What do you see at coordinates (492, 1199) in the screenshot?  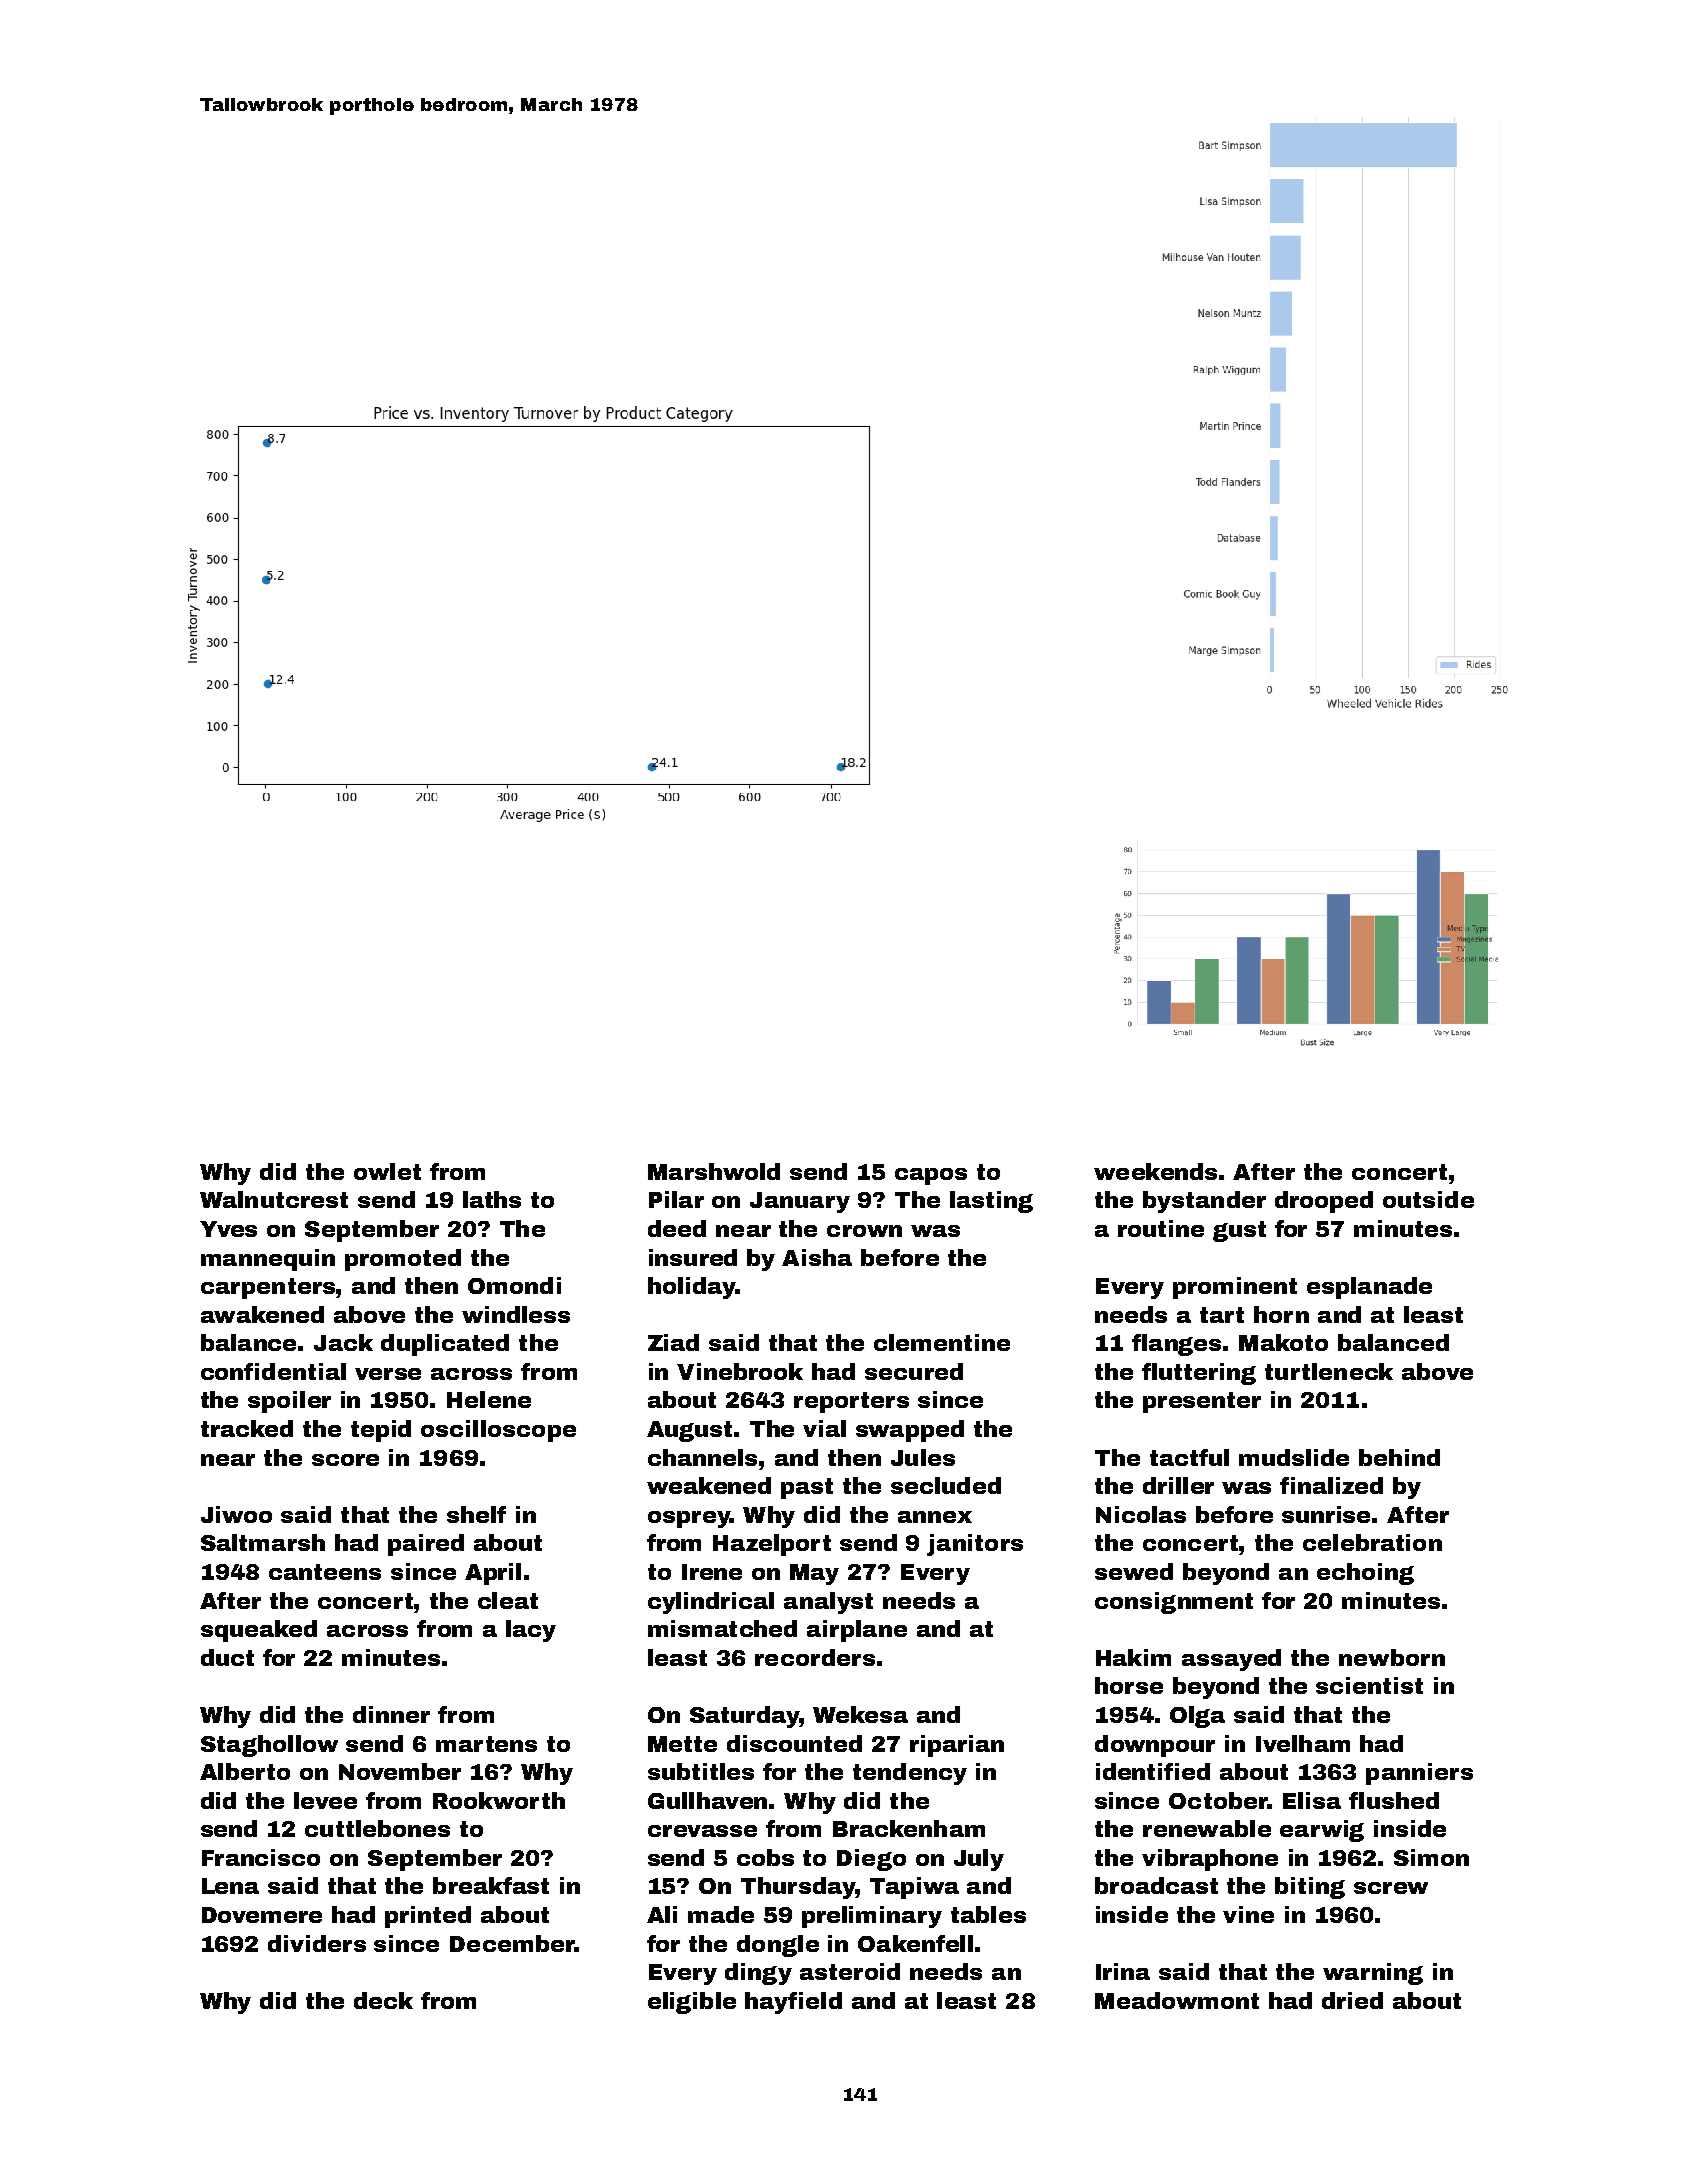 I see `laths` at bounding box center [492, 1199].
